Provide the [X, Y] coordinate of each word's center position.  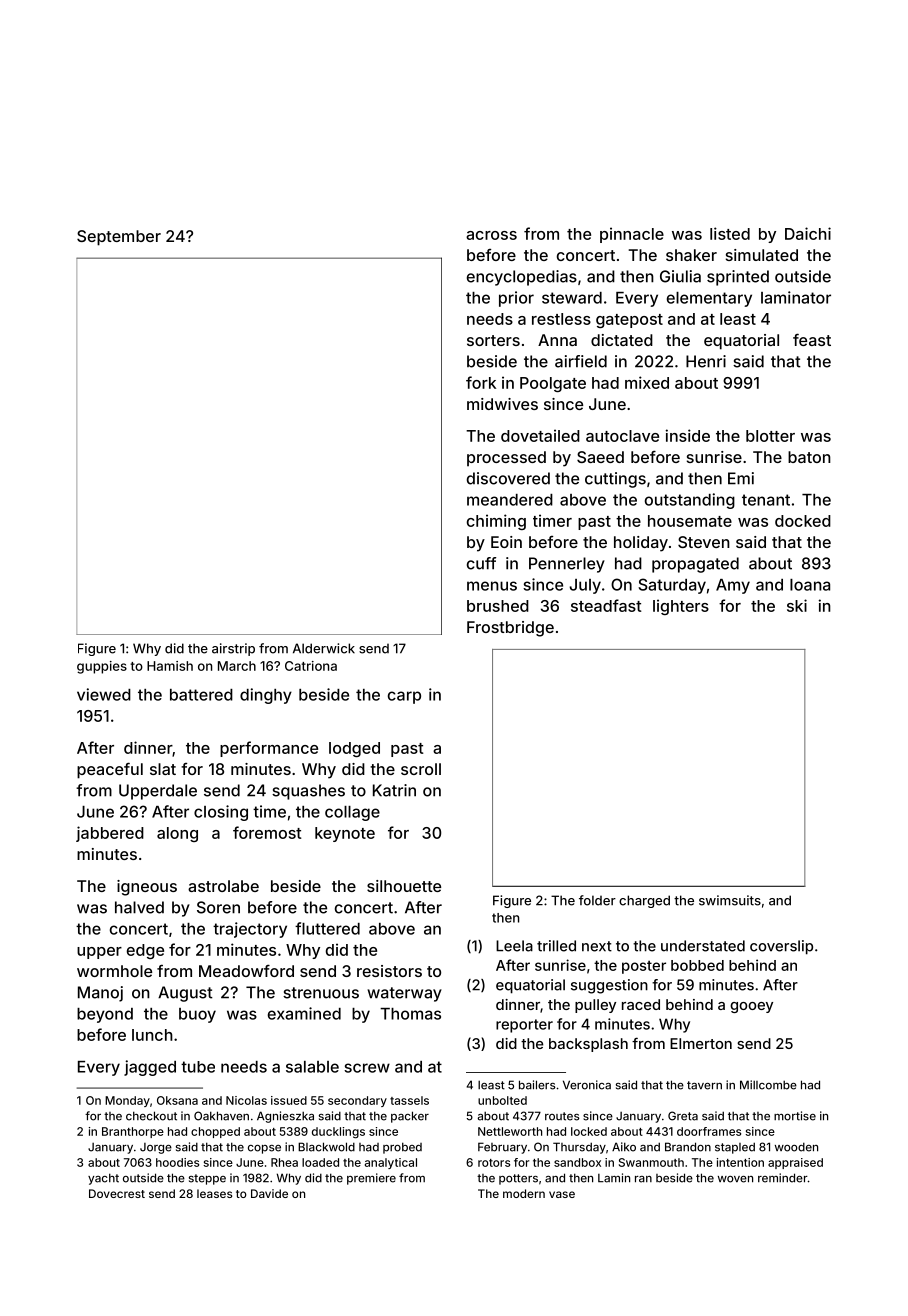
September [119, 238]
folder [597, 900]
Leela [514, 946]
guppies [102, 667]
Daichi [808, 233]
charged [644, 901]
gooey [751, 1007]
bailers [537, 1085]
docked [803, 521]
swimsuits [730, 900]
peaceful [110, 770]
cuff [481, 563]
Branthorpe [133, 1132]
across [491, 235]
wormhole [114, 971]
